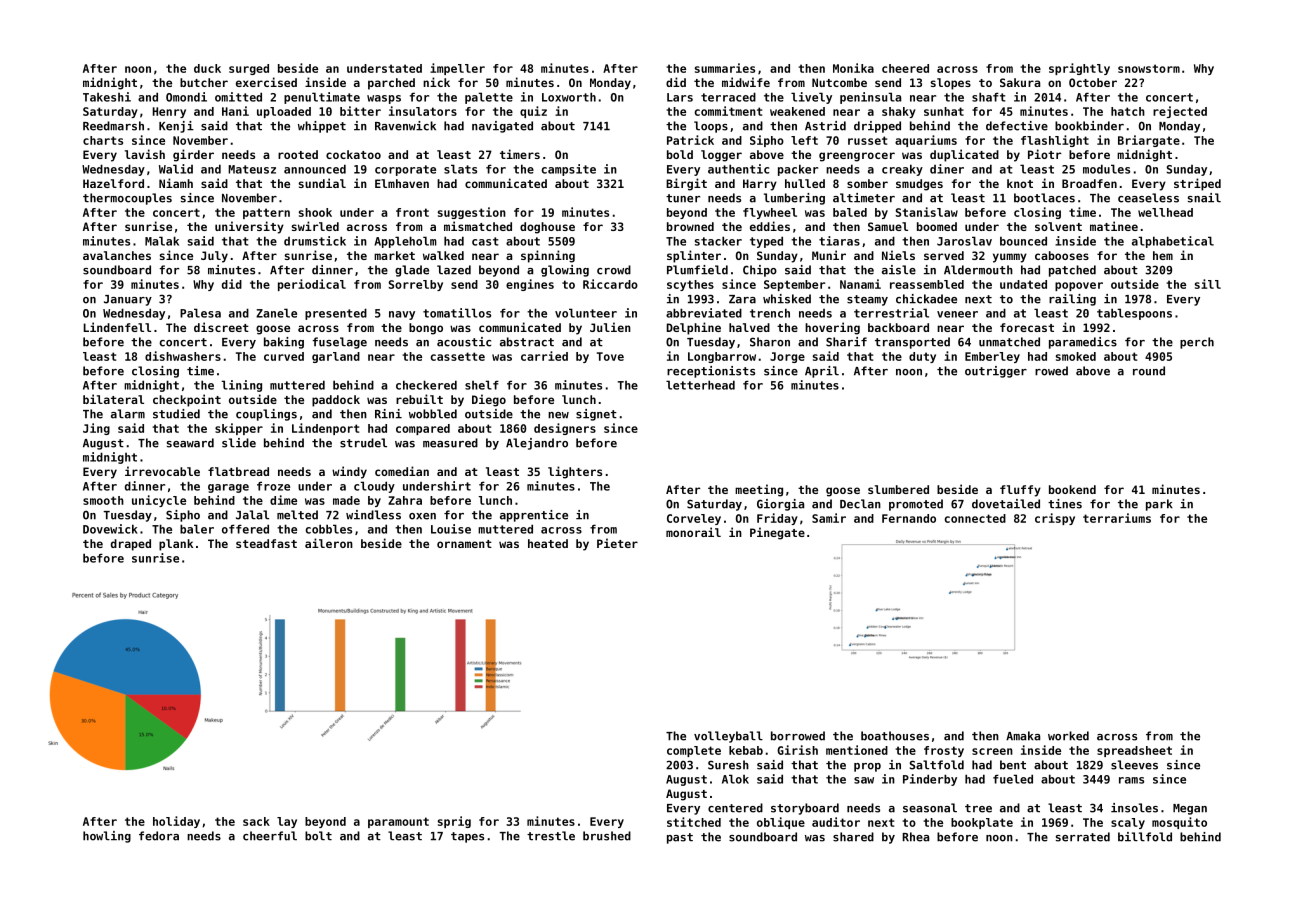 The image size is (1308, 924). What do you see at coordinates (1068, 736) in the document?
I see `worked` at bounding box center [1068, 736].
